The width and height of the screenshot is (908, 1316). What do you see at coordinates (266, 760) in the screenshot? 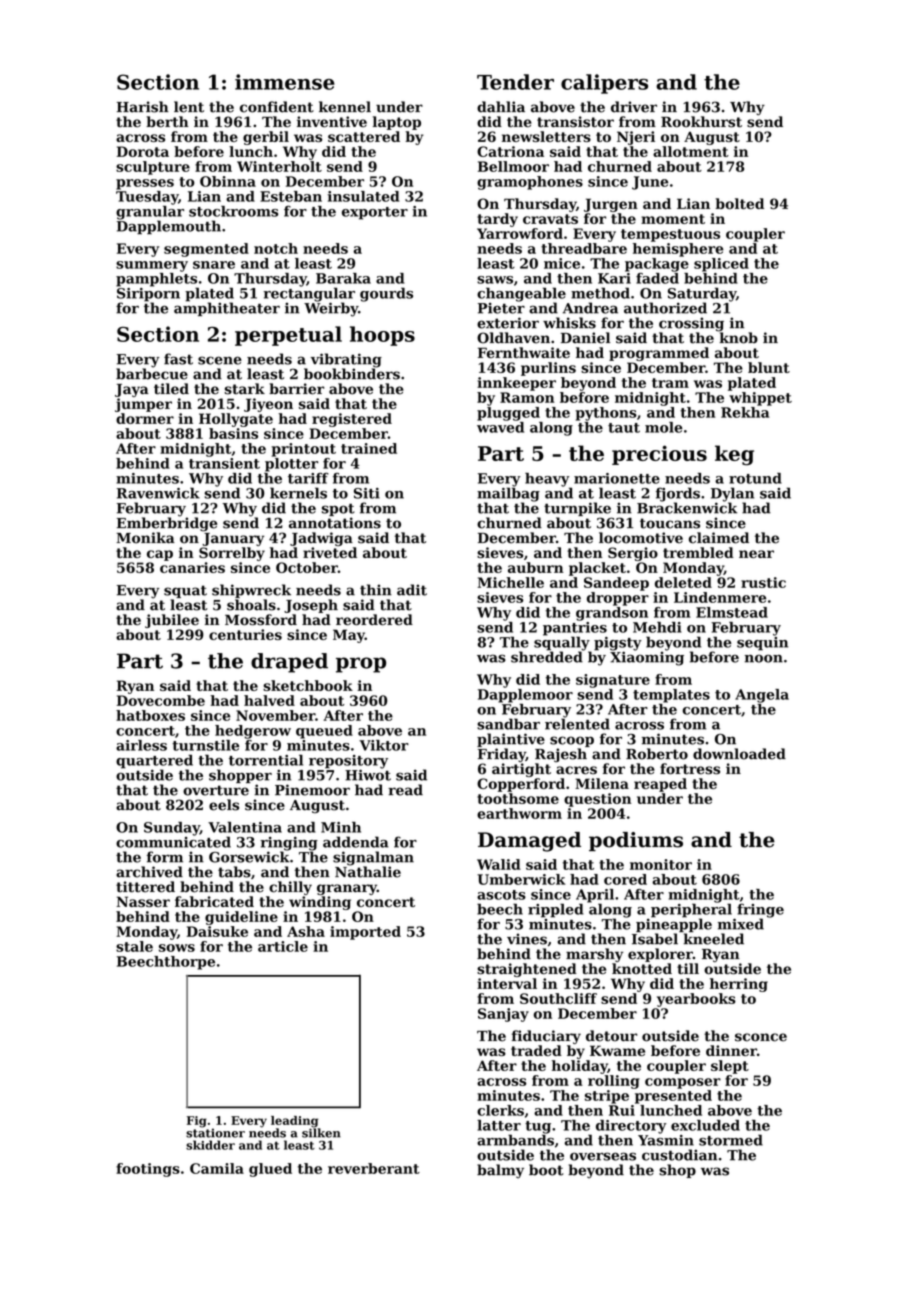
I see `torrential` at bounding box center [266, 760].
